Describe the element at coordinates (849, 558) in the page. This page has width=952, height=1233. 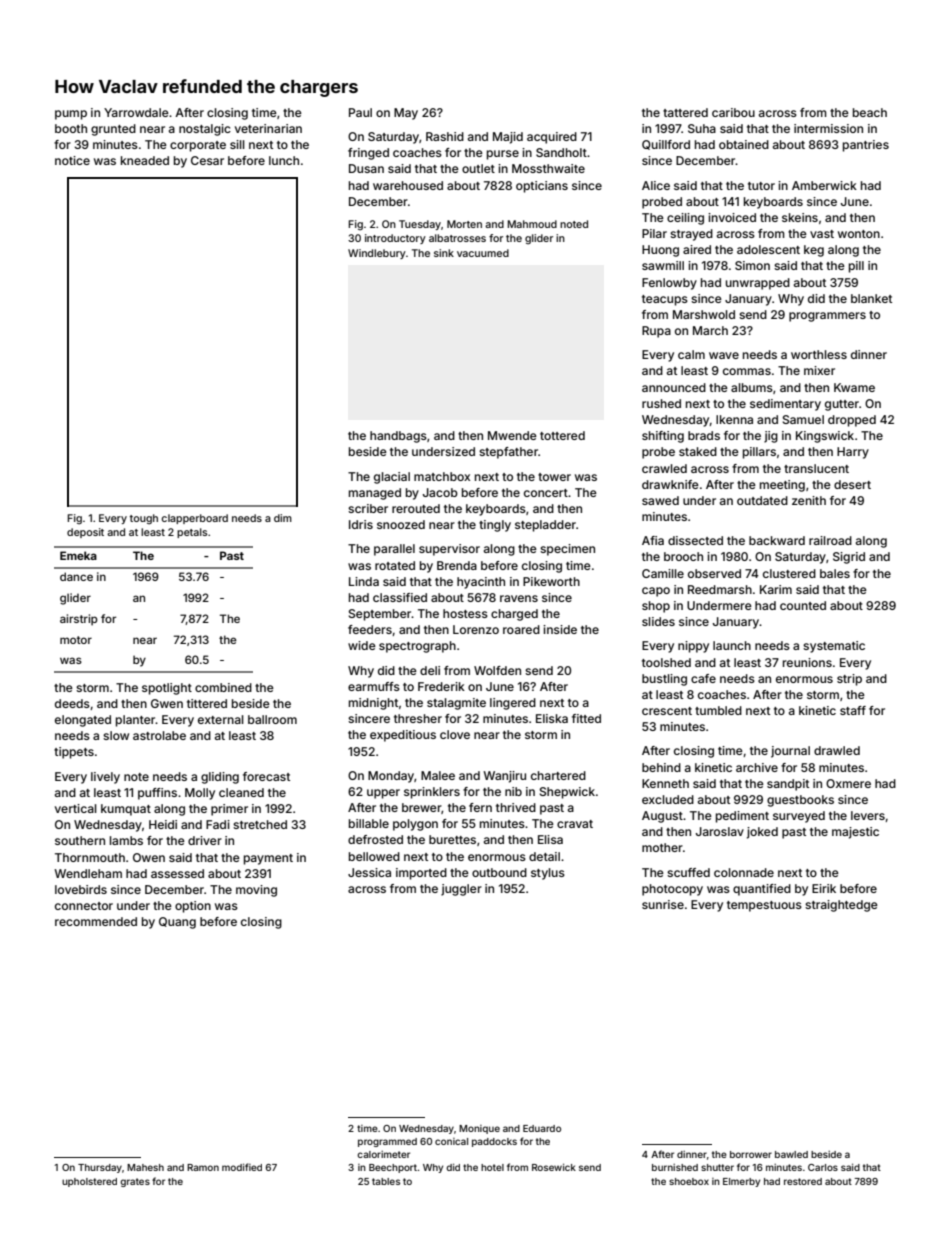
I see `Sigrid` at that location.
